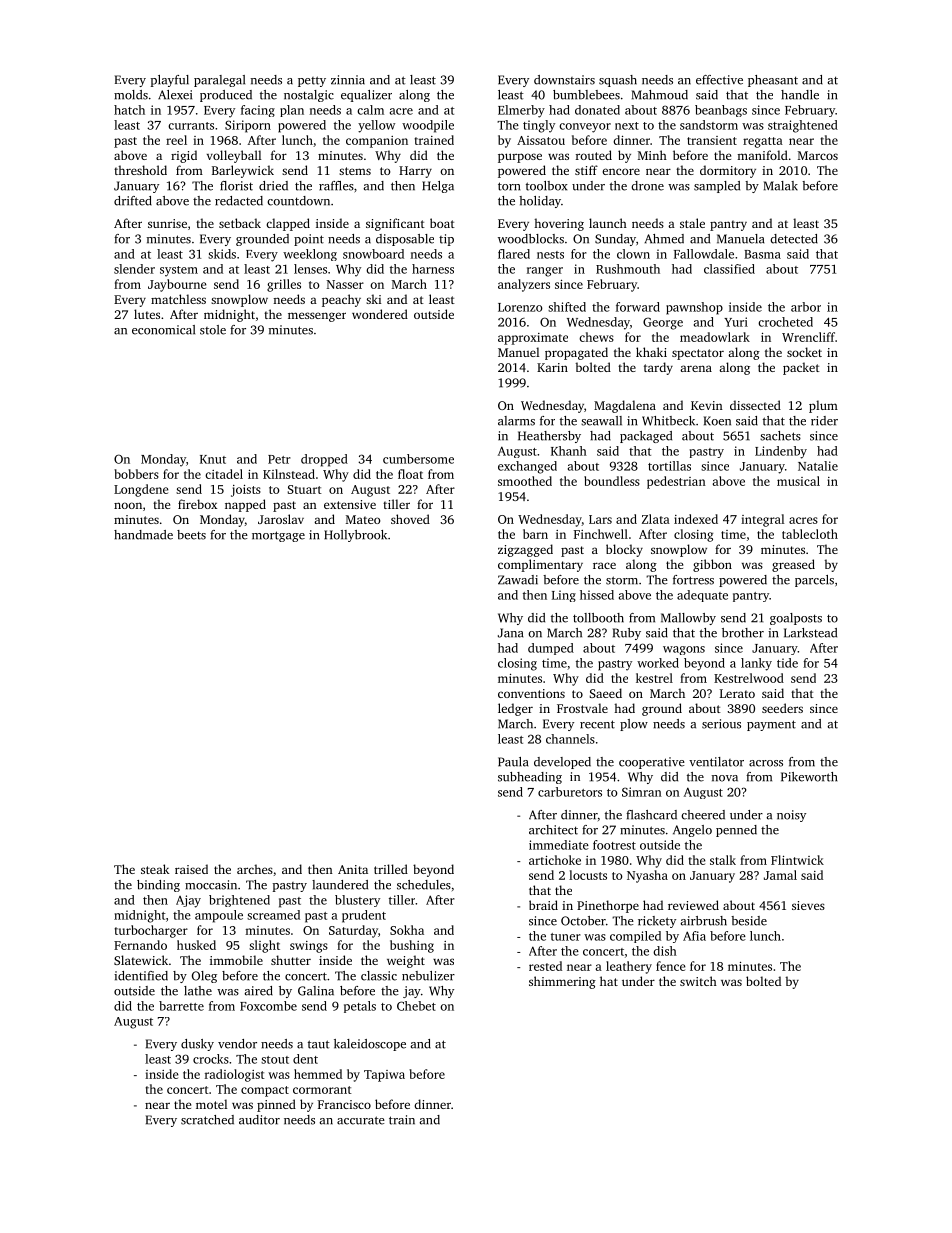 The height and width of the page is (1233, 952). What do you see at coordinates (559, 845) in the page?
I see `immediate` at bounding box center [559, 845].
